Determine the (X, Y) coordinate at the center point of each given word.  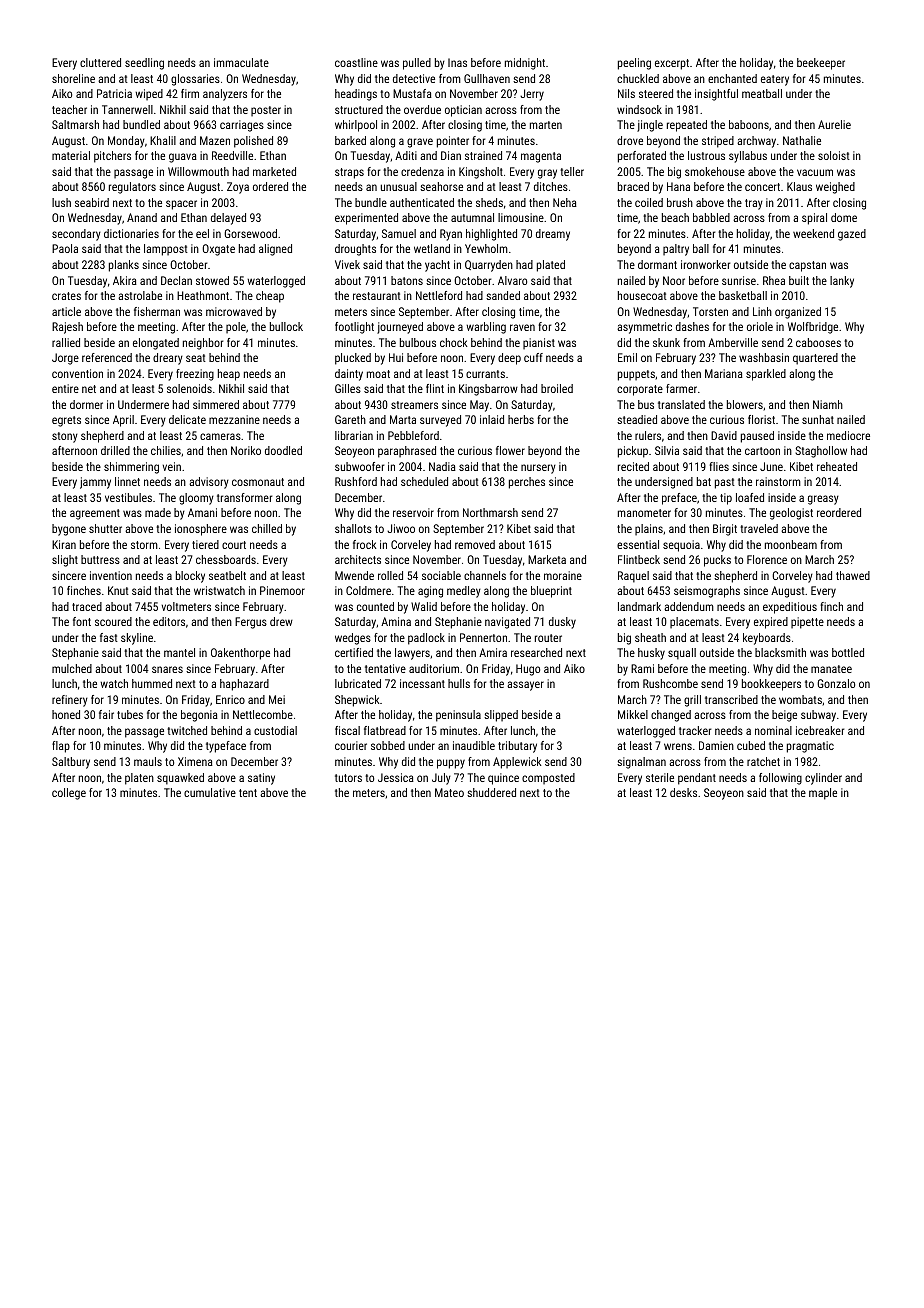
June (771, 466)
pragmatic (810, 747)
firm (190, 93)
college (69, 794)
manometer (644, 513)
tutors (348, 778)
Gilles (348, 388)
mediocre (848, 435)
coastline (356, 62)
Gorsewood (250, 233)
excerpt (672, 64)
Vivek (347, 264)
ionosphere (201, 530)
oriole (760, 326)
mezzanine (234, 419)
